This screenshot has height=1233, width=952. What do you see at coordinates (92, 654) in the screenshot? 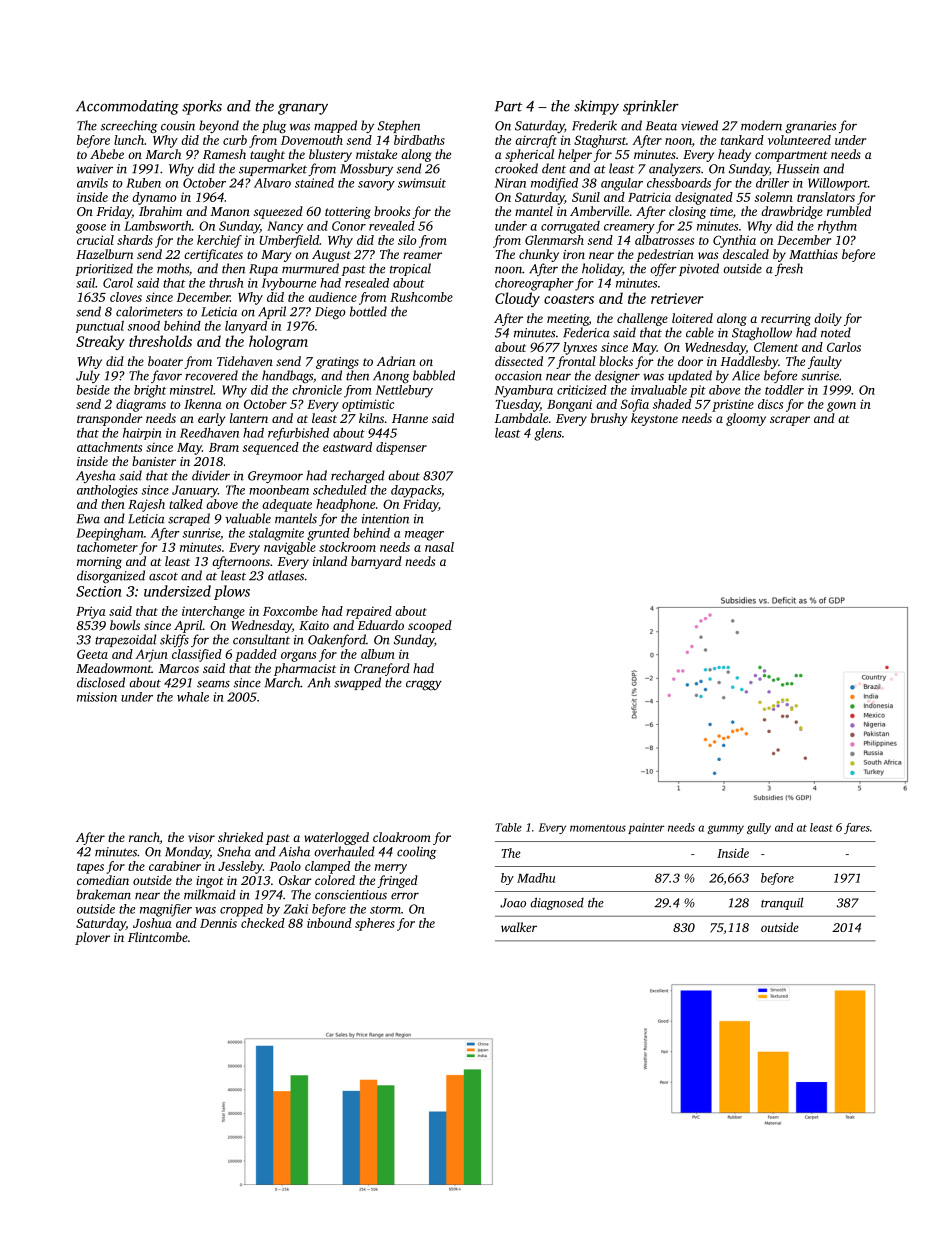
I see `Geeta` at bounding box center [92, 654].
